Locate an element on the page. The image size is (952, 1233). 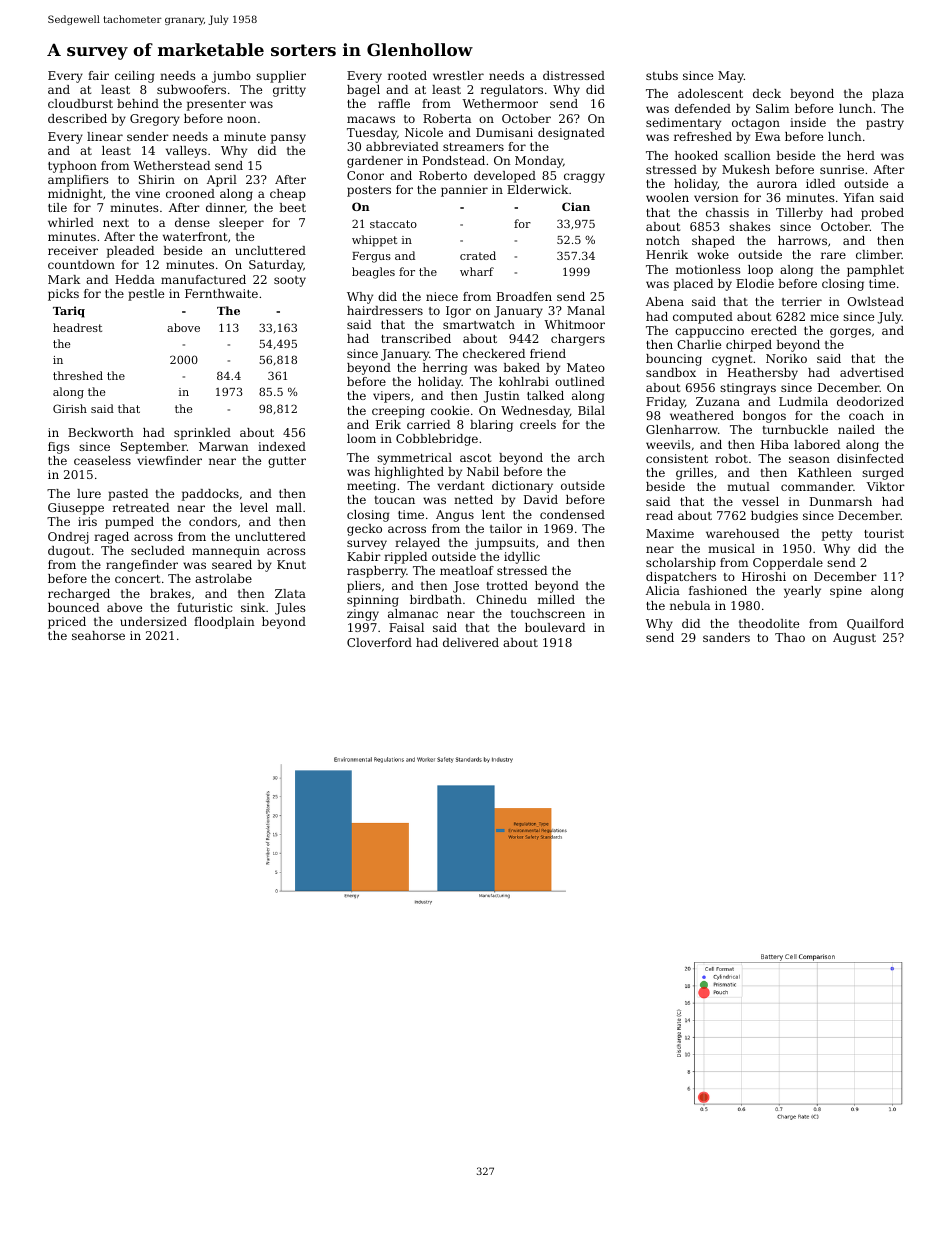
deck is located at coordinates (767, 93).
